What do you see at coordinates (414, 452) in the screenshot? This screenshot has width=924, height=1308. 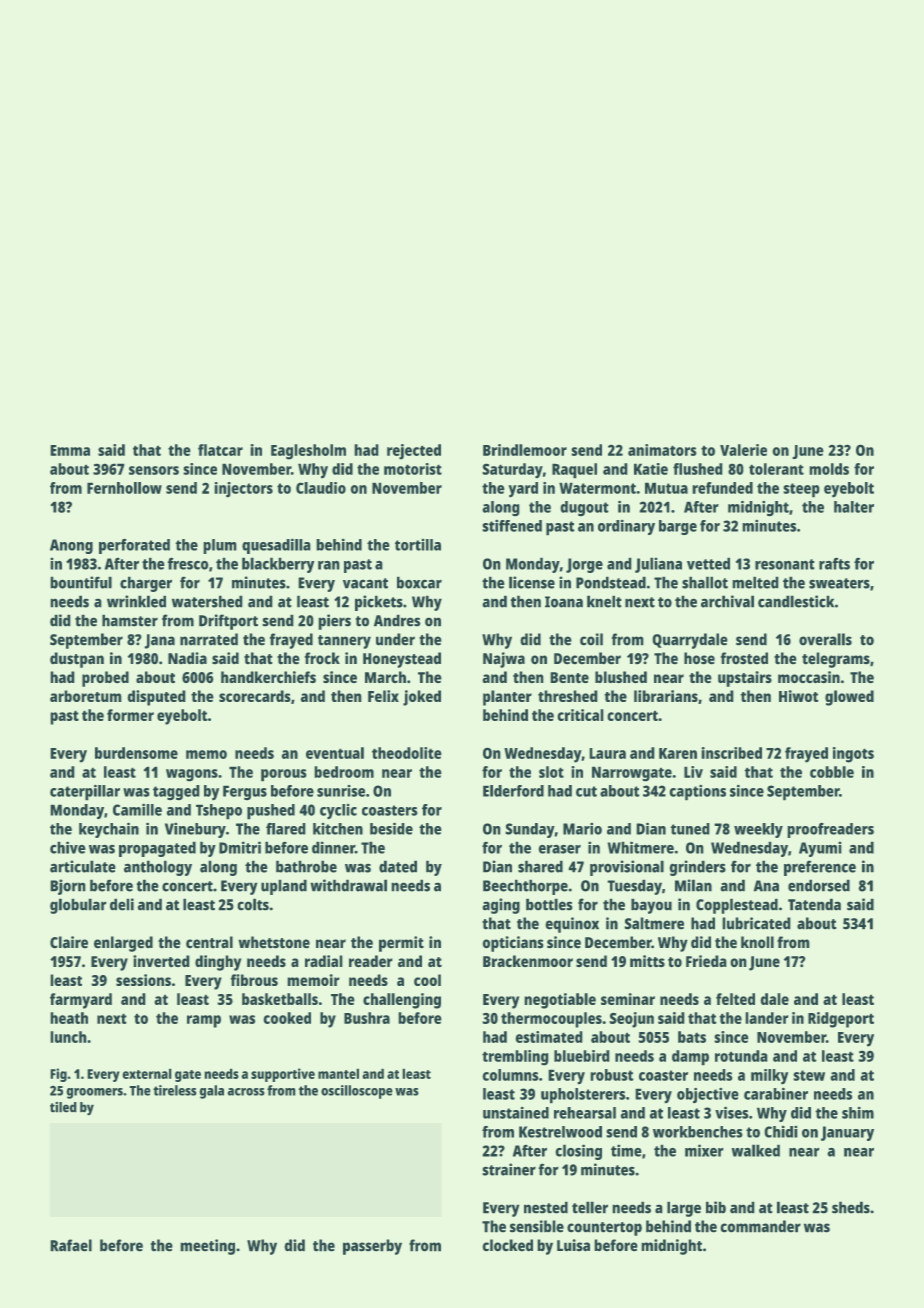 I see `rejected` at bounding box center [414, 452].
